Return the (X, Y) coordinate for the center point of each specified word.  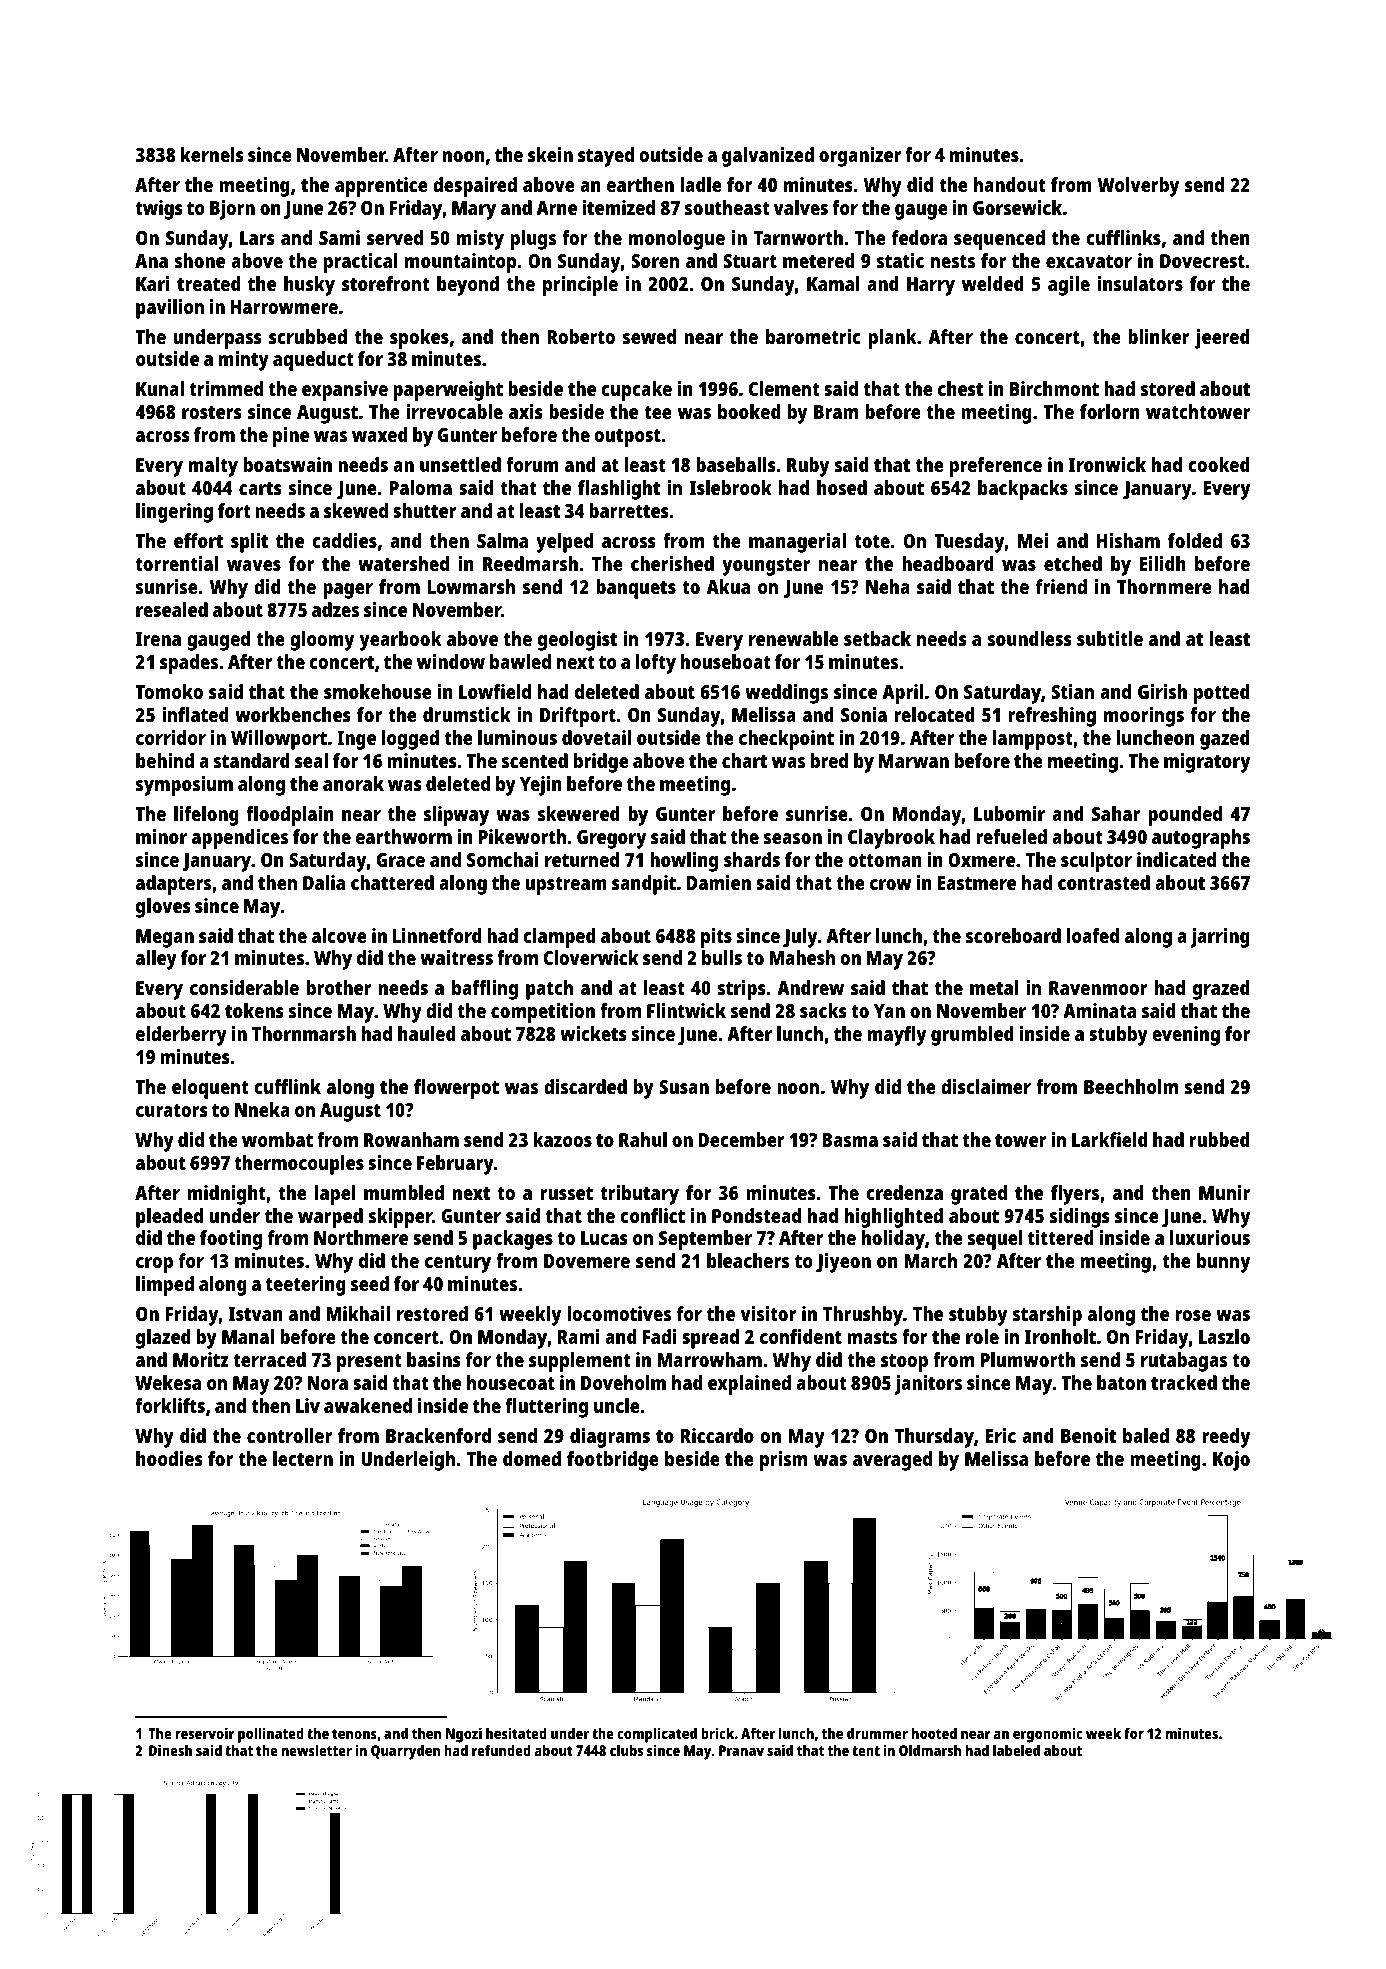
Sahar (1116, 813)
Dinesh (170, 1750)
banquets (636, 589)
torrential (176, 563)
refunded (501, 1750)
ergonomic (1048, 1735)
